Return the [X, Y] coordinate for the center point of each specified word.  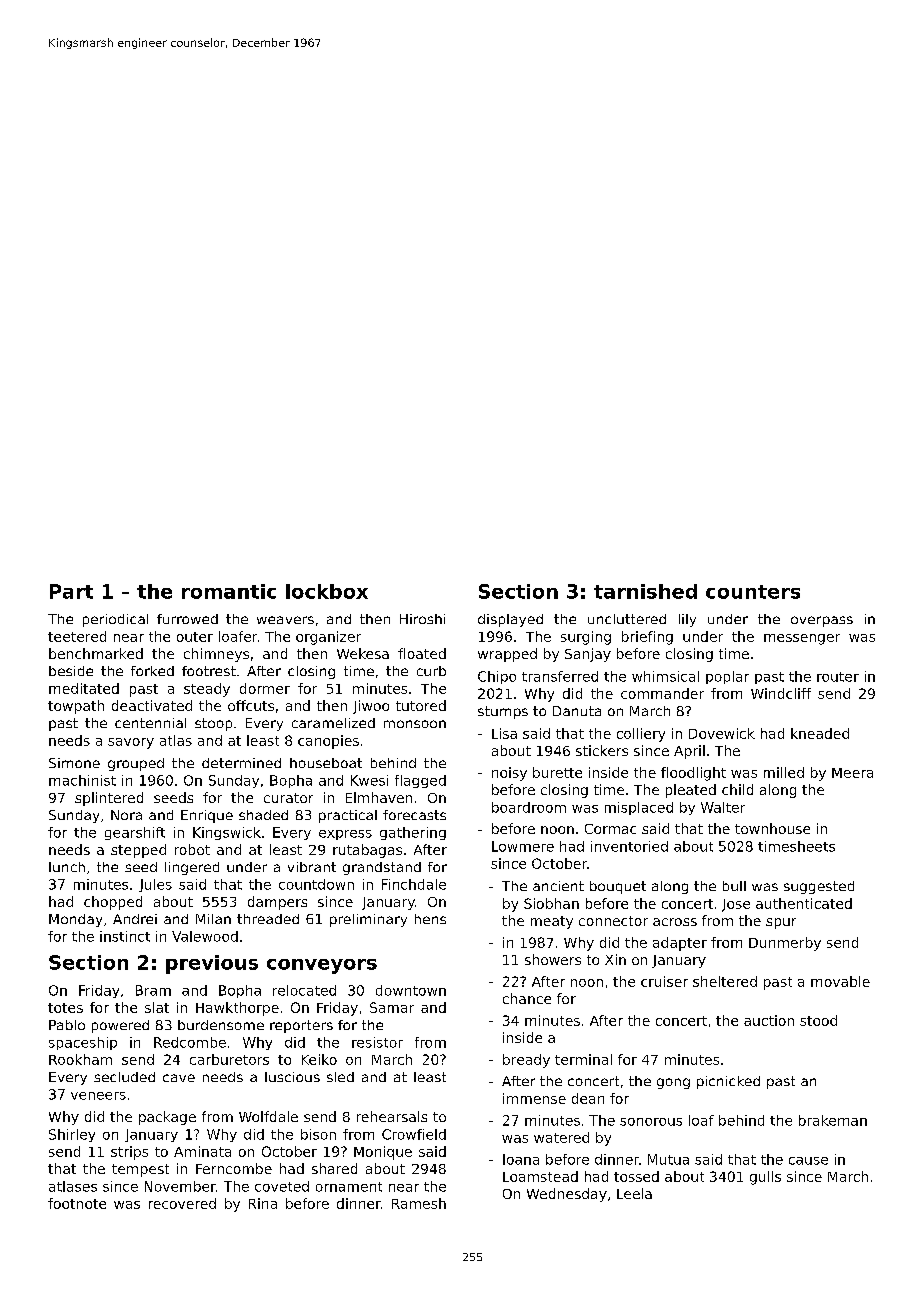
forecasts [414, 815]
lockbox [327, 591]
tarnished [645, 591]
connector [613, 921]
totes [65, 1008]
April [689, 752]
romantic [229, 591]
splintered [109, 799]
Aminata [202, 1151]
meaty [552, 922]
